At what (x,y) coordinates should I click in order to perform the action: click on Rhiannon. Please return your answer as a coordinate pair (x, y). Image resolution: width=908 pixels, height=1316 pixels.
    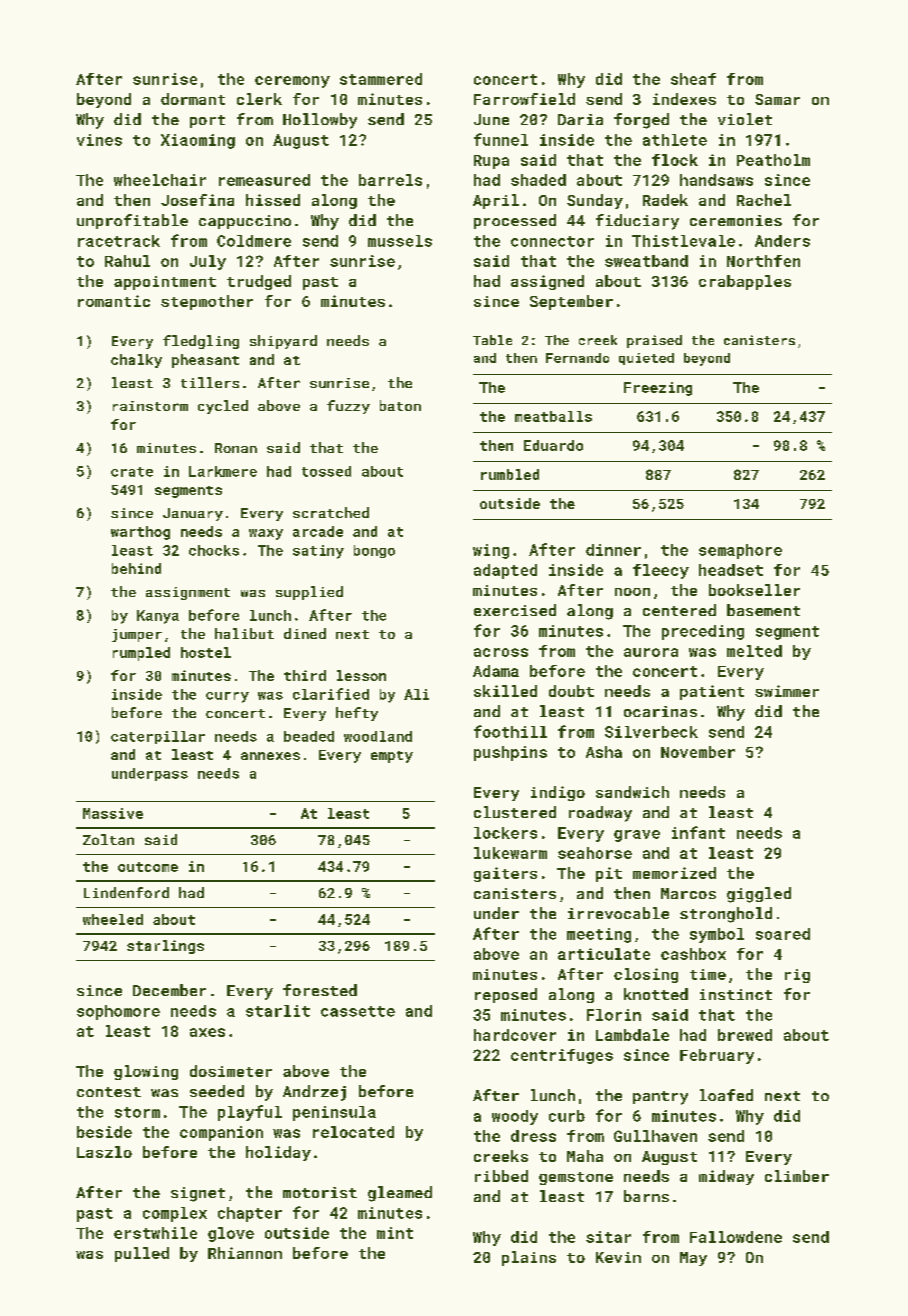
    Looking at the image, I should click on (245, 1253).
